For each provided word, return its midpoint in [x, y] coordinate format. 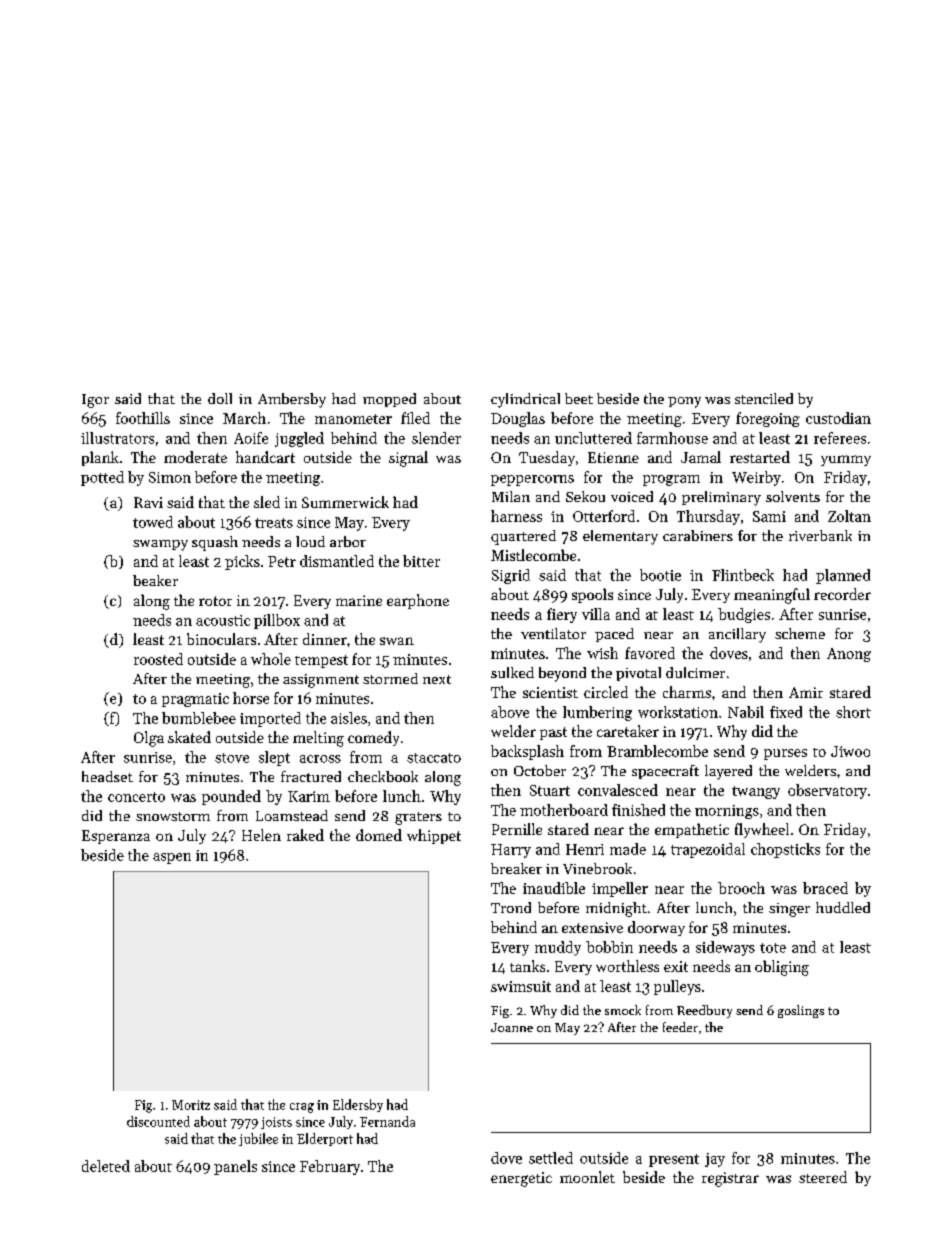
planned [843, 576]
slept [274, 758]
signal [408, 459]
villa [596, 614]
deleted [106, 1166]
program [671, 480]
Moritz [191, 1105]
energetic [521, 1179]
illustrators [117, 438]
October [540, 770]
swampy [160, 545]
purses [785, 754]
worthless [627, 966]
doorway [656, 928]
